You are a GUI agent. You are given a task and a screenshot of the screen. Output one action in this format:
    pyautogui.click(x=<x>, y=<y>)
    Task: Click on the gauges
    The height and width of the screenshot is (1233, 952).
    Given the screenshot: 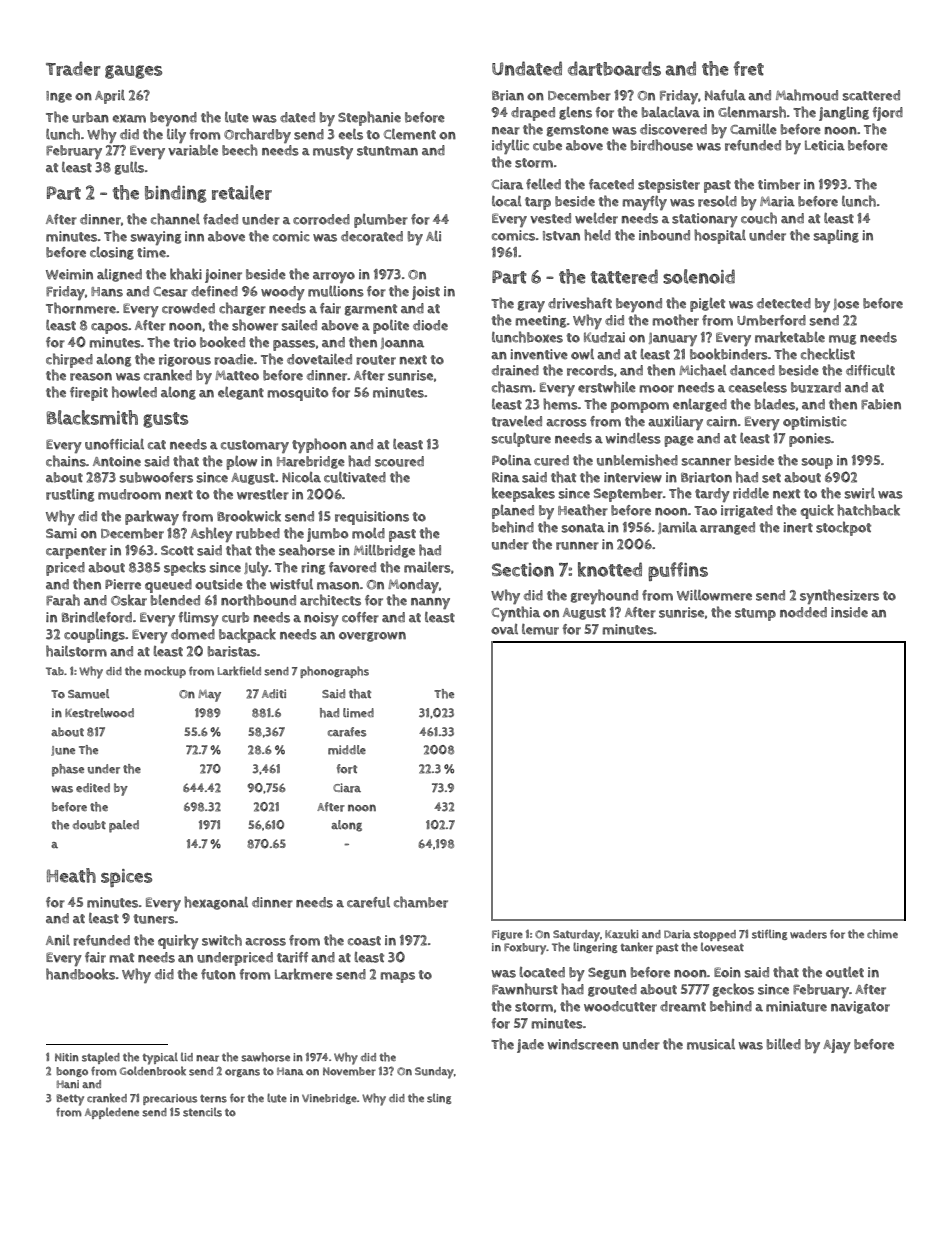 What is the action you would take?
    pyautogui.click(x=133, y=72)
